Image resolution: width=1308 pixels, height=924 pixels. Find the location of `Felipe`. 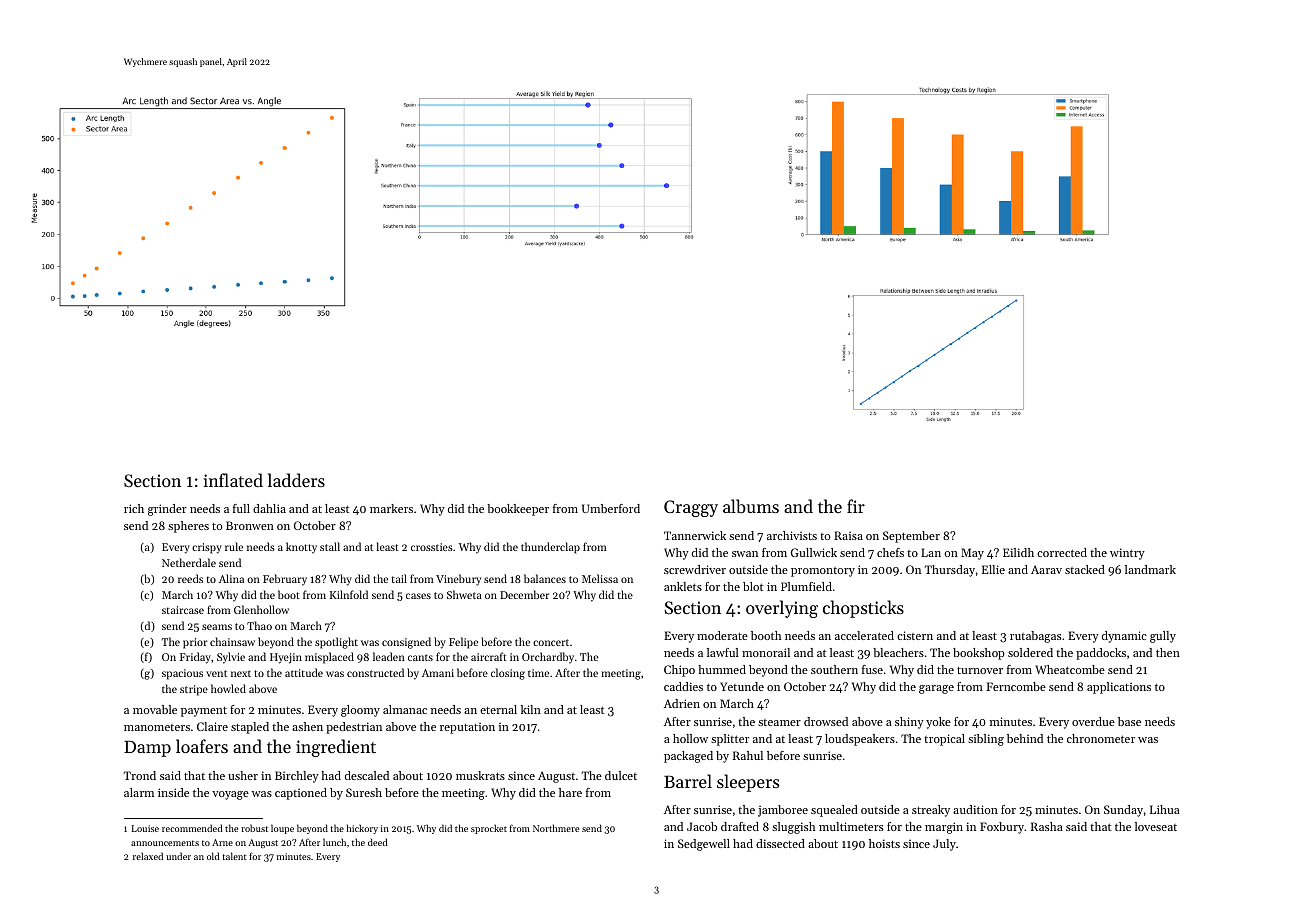

Felipe is located at coordinates (463, 643).
